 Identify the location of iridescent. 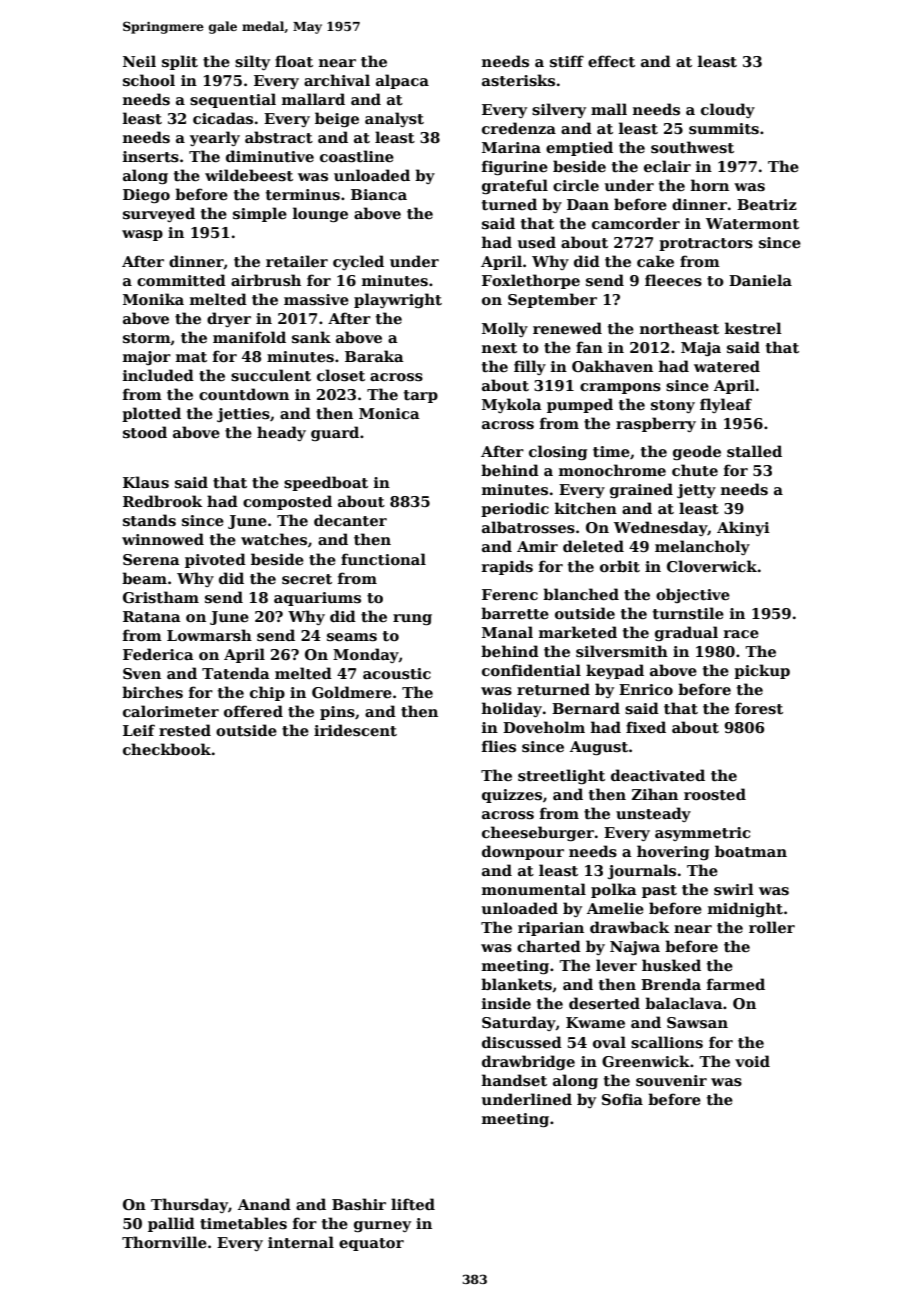
(355, 730).
